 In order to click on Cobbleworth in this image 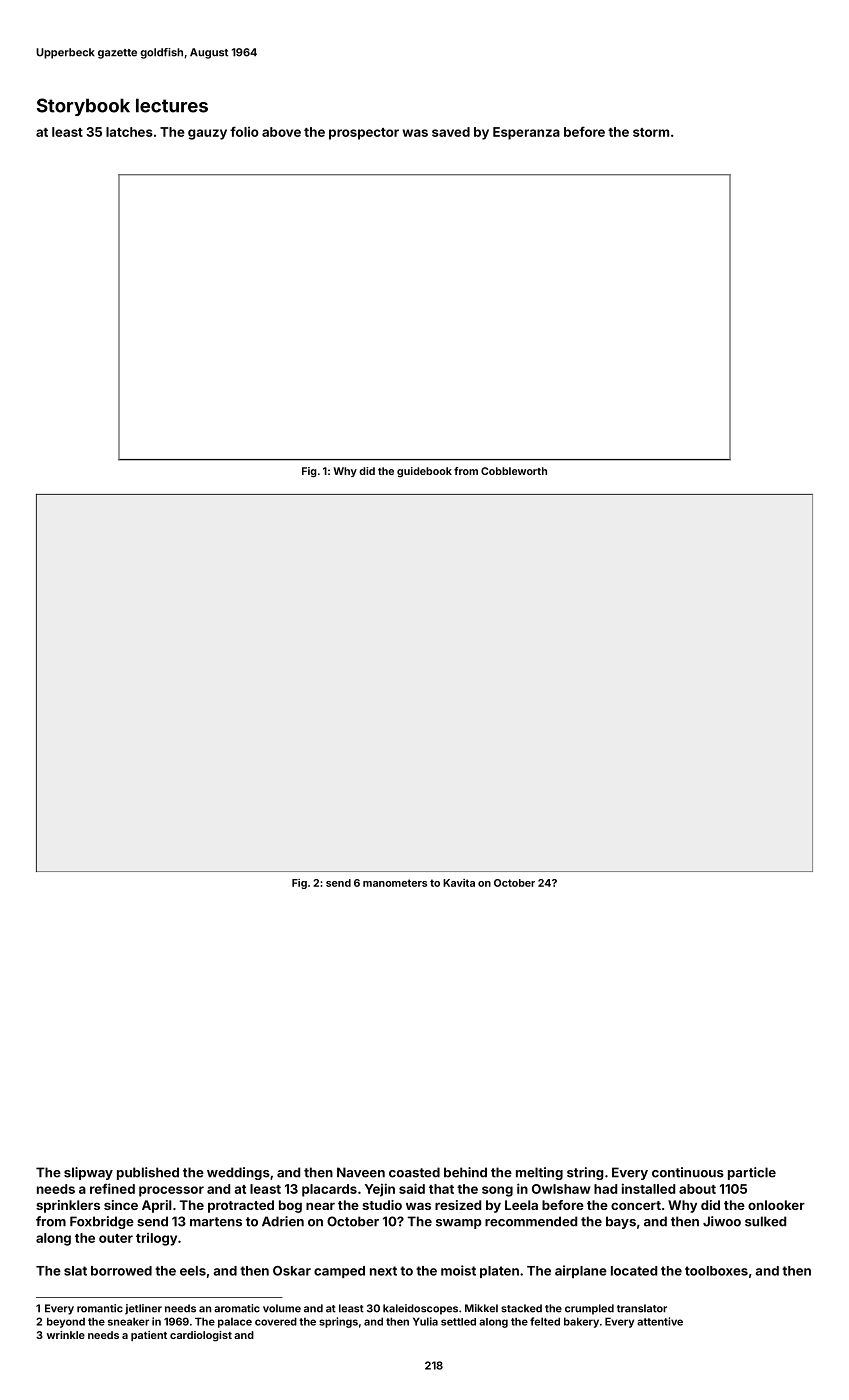, I will do `click(514, 471)`.
